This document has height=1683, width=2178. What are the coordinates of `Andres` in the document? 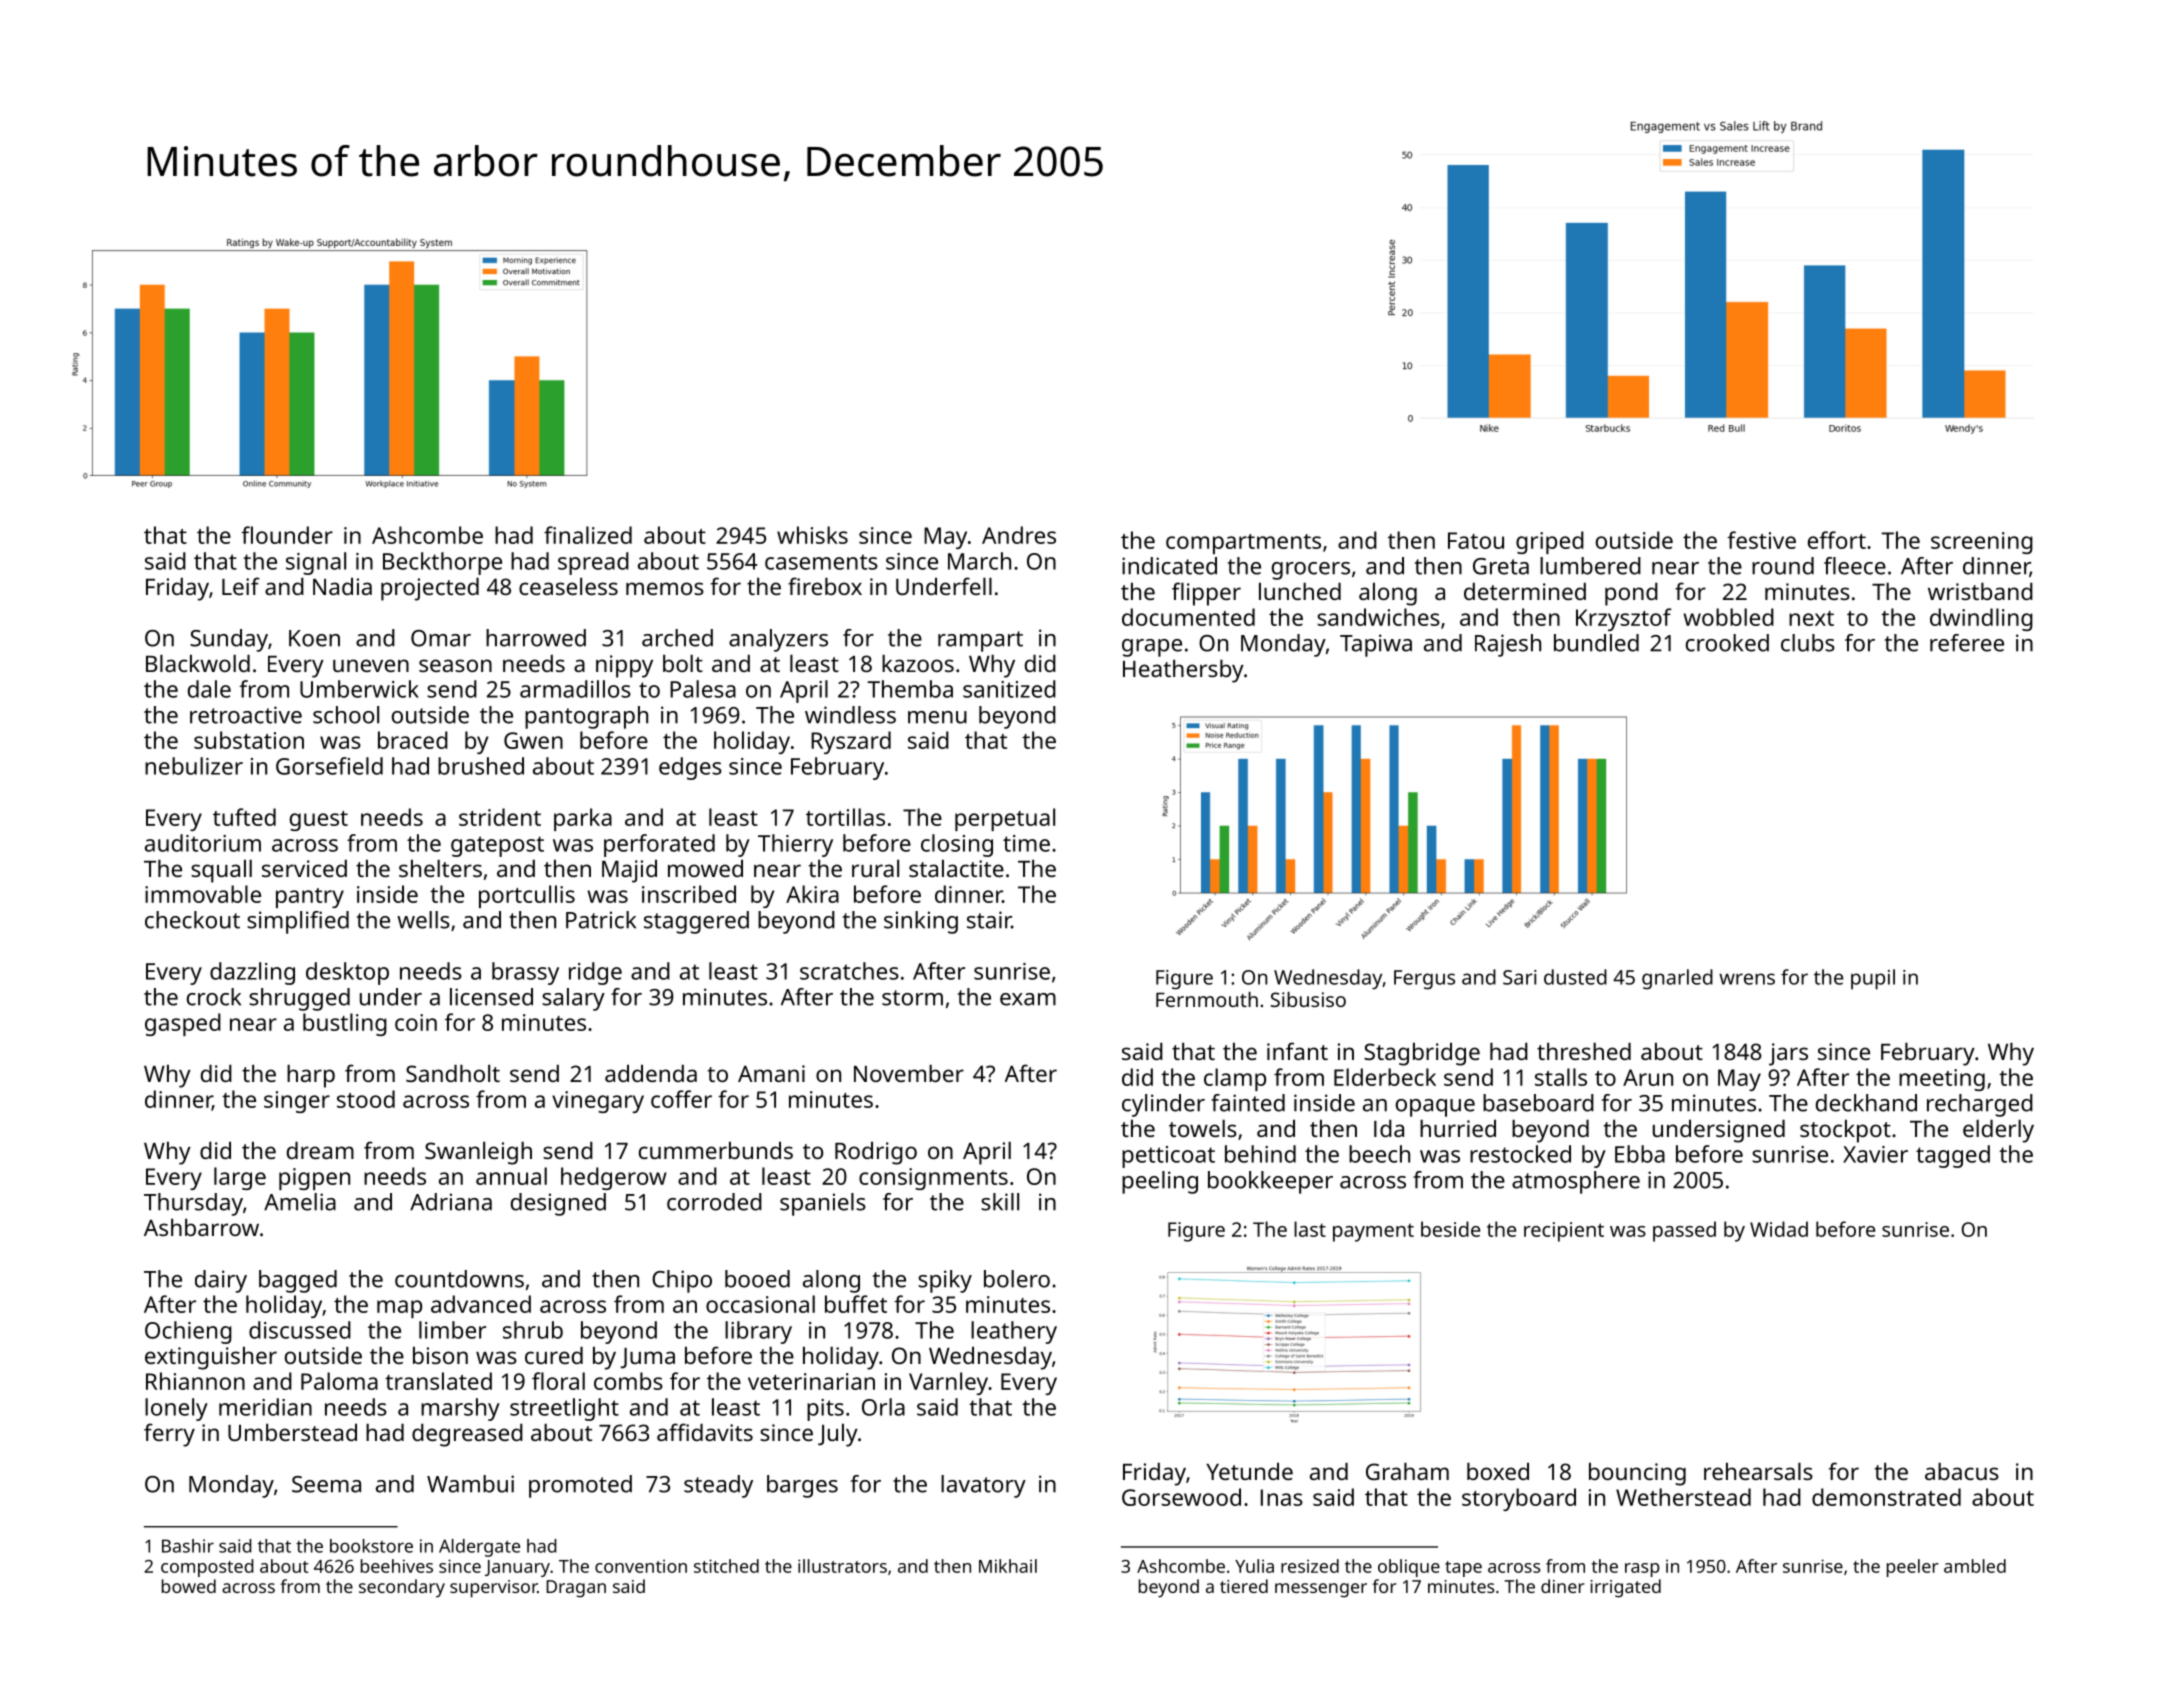 It's located at (1019, 535).
